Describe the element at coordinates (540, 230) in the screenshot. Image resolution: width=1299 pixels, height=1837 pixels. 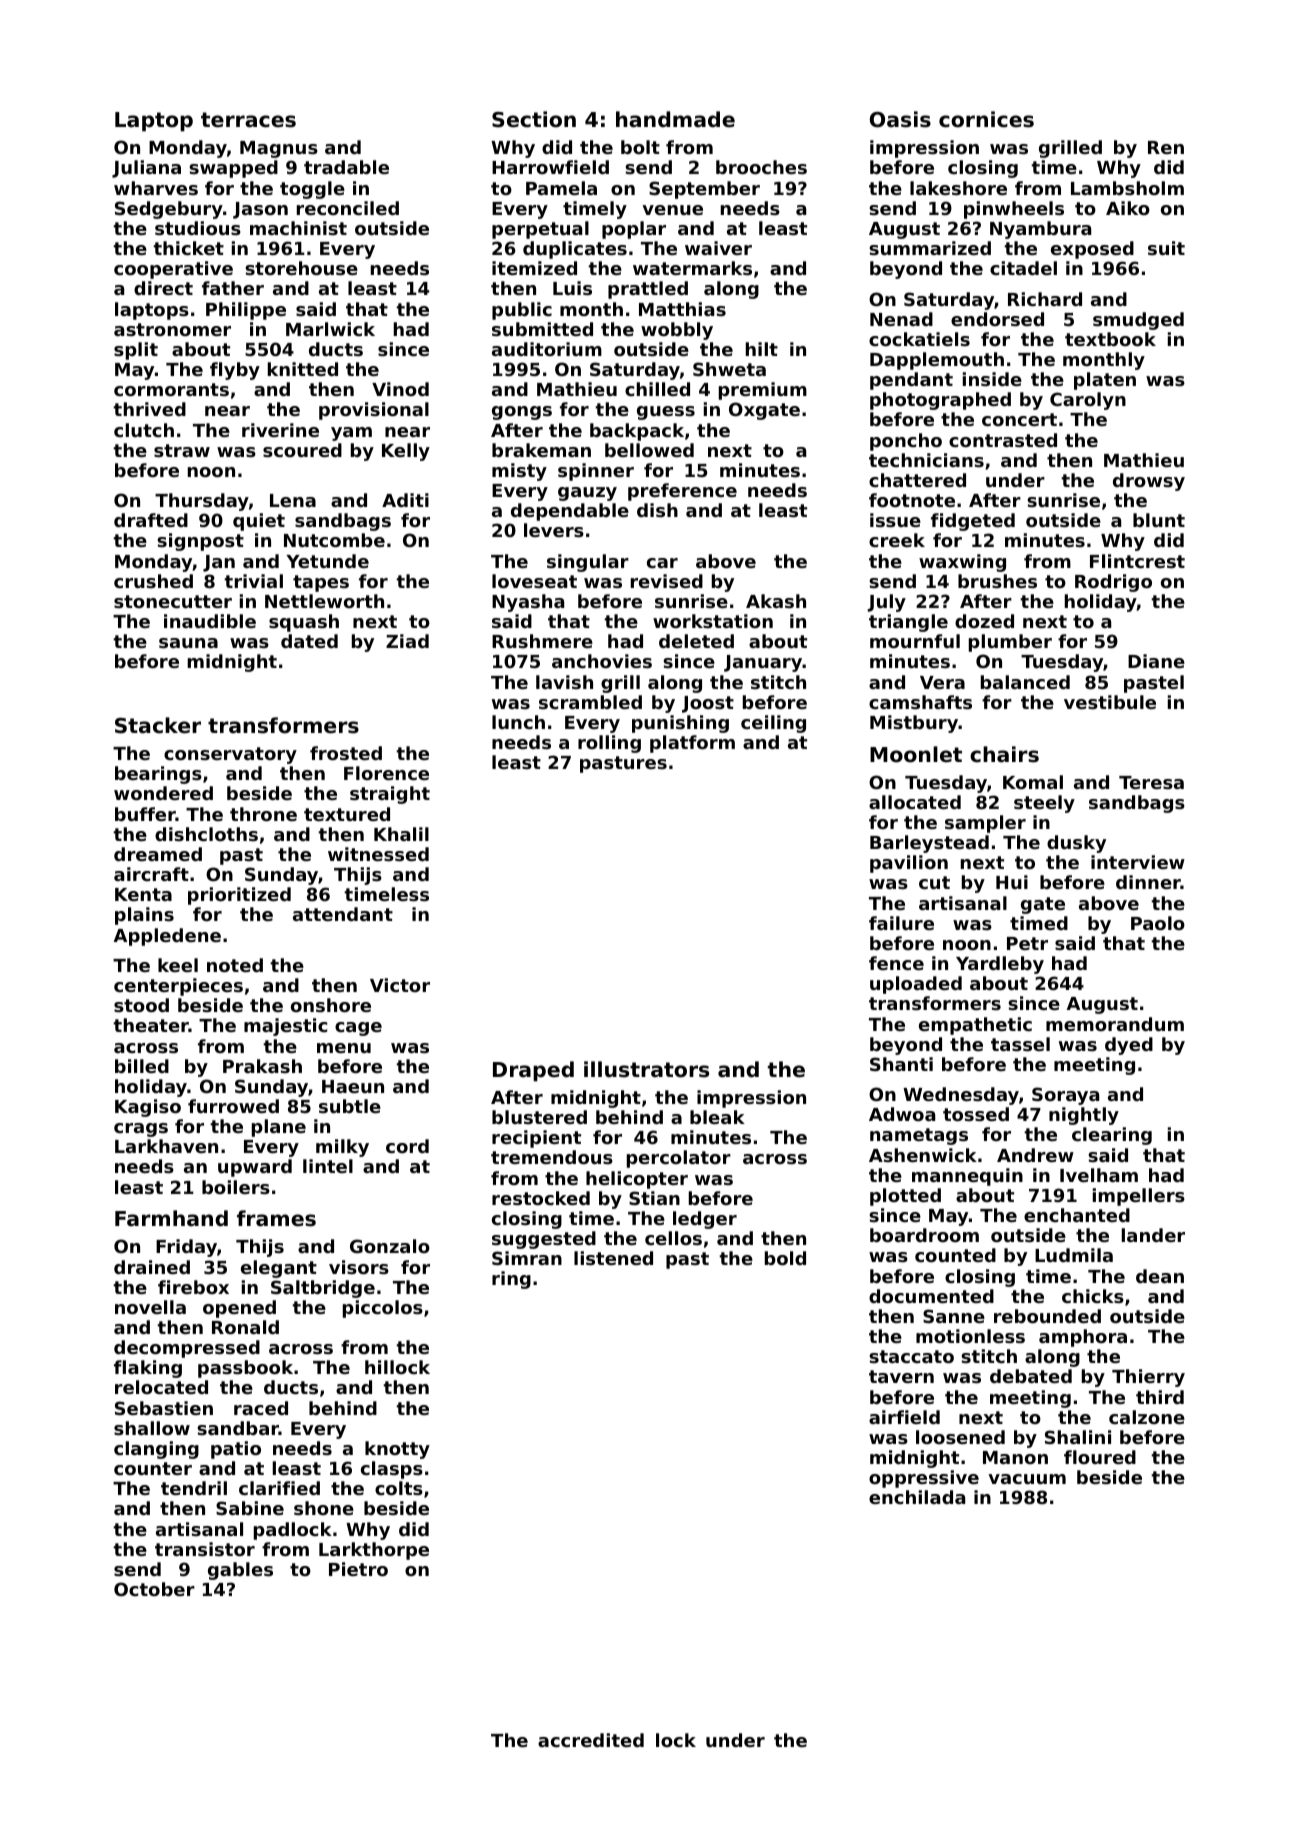
I see `perpetual` at that location.
